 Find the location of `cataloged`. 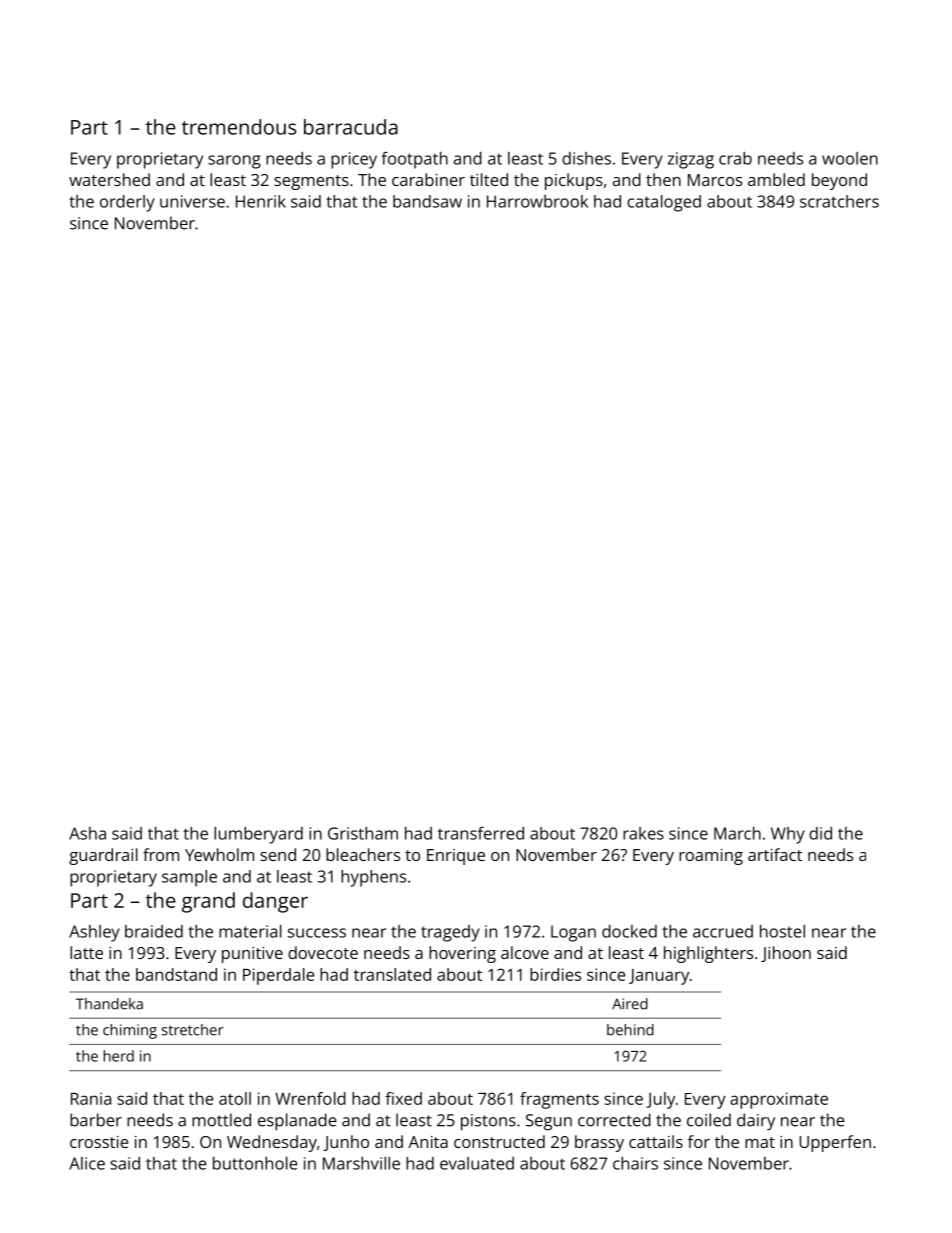

cataloged is located at coordinates (664, 203).
